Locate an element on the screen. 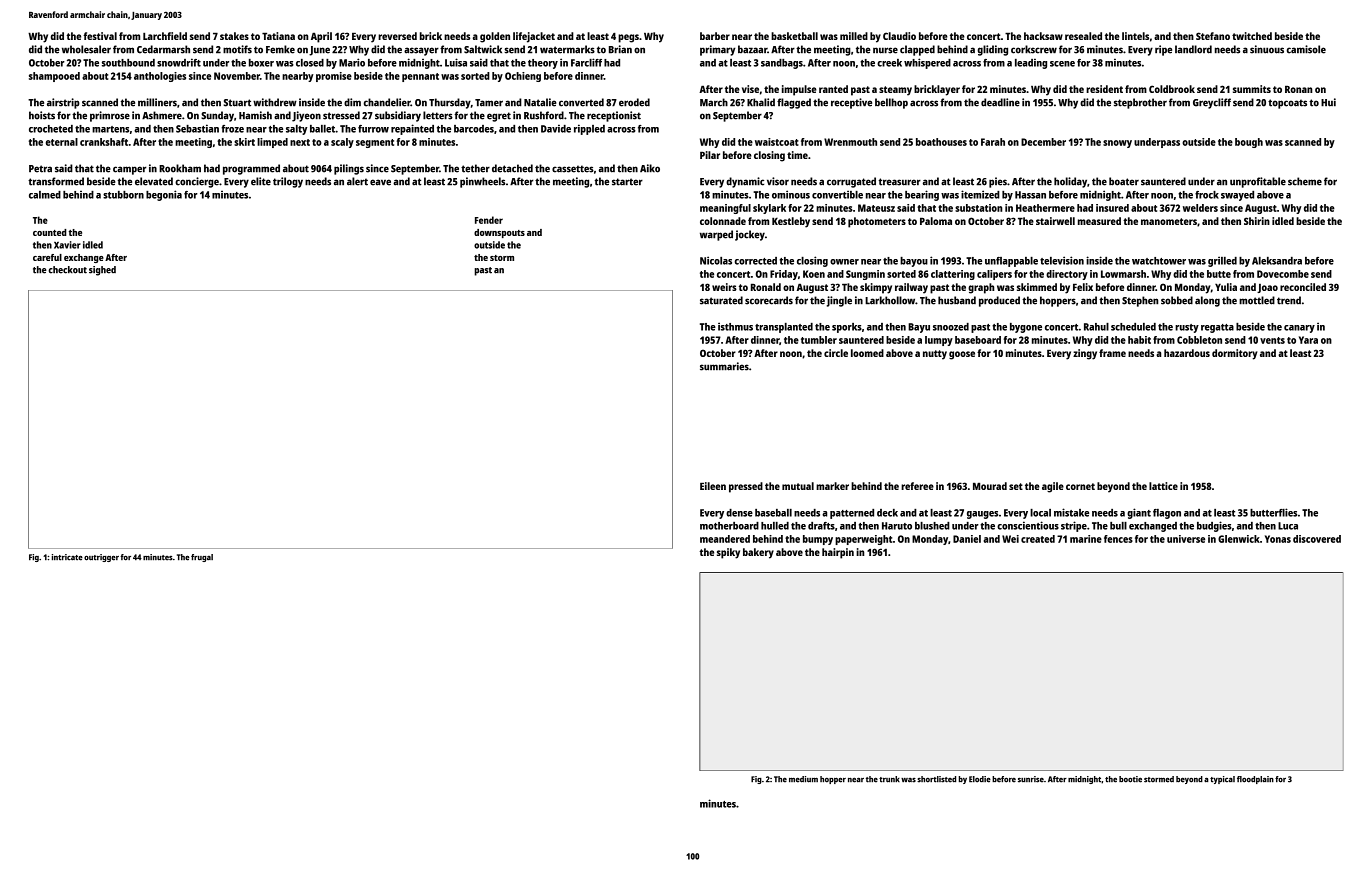 The image size is (1372, 887). resealed is located at coordinates (1083, 36).
